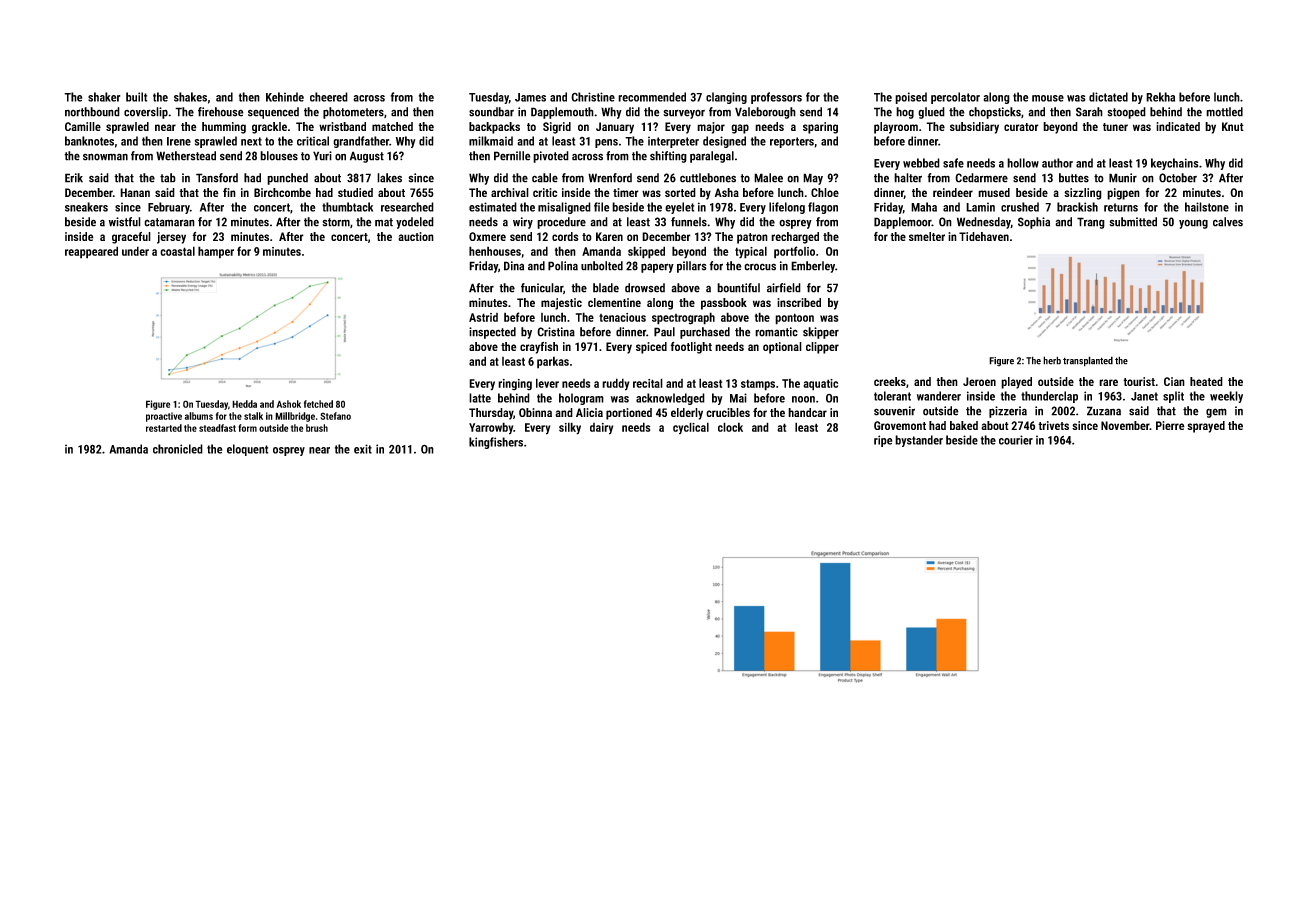  Describe the element at coordinates (104, 97) in the page. I see `shaker` at that location.
